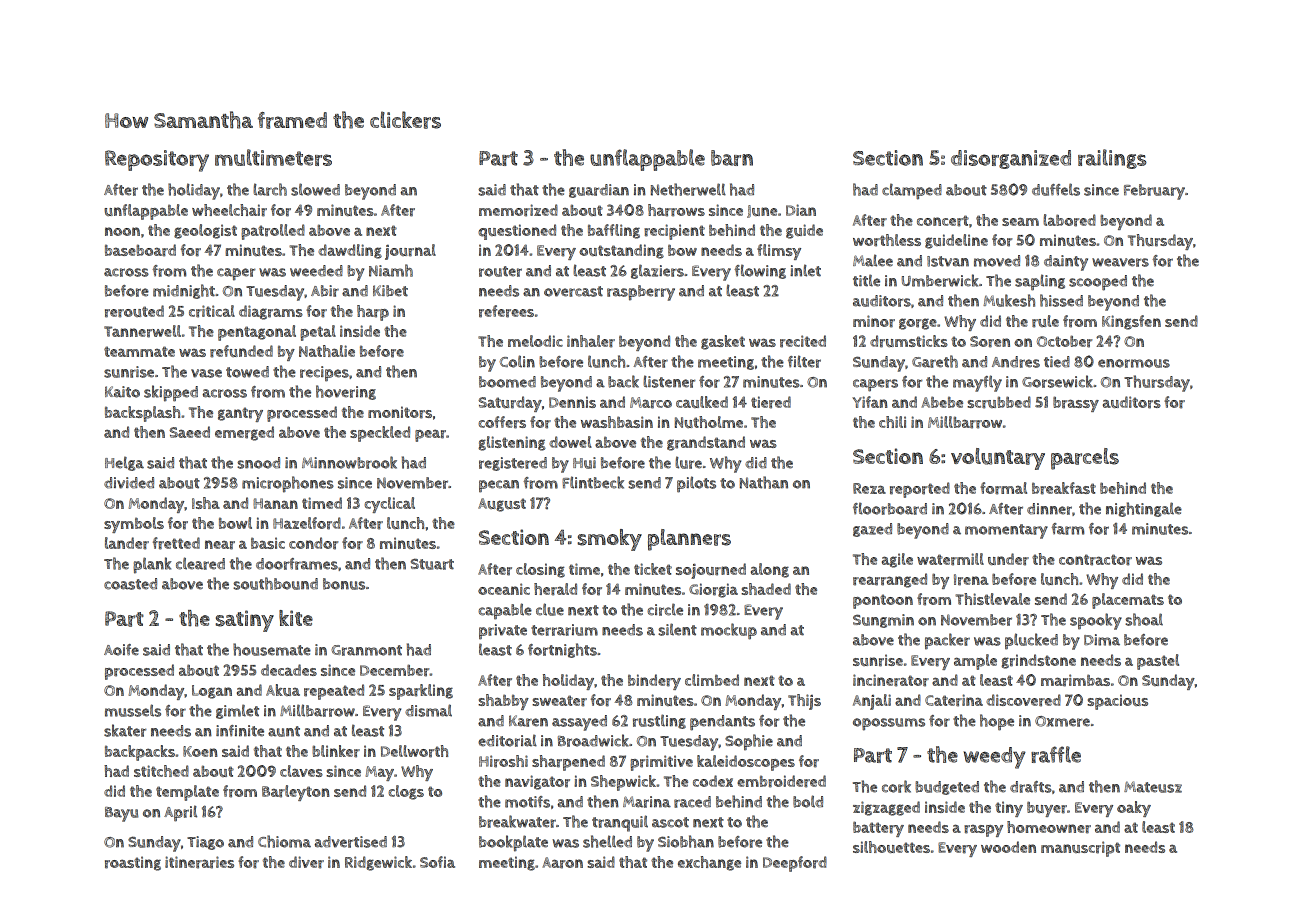  What do you see at coordinates (764, 482) in the page?
I see `Nathan` at bounding box center [764, 482].
